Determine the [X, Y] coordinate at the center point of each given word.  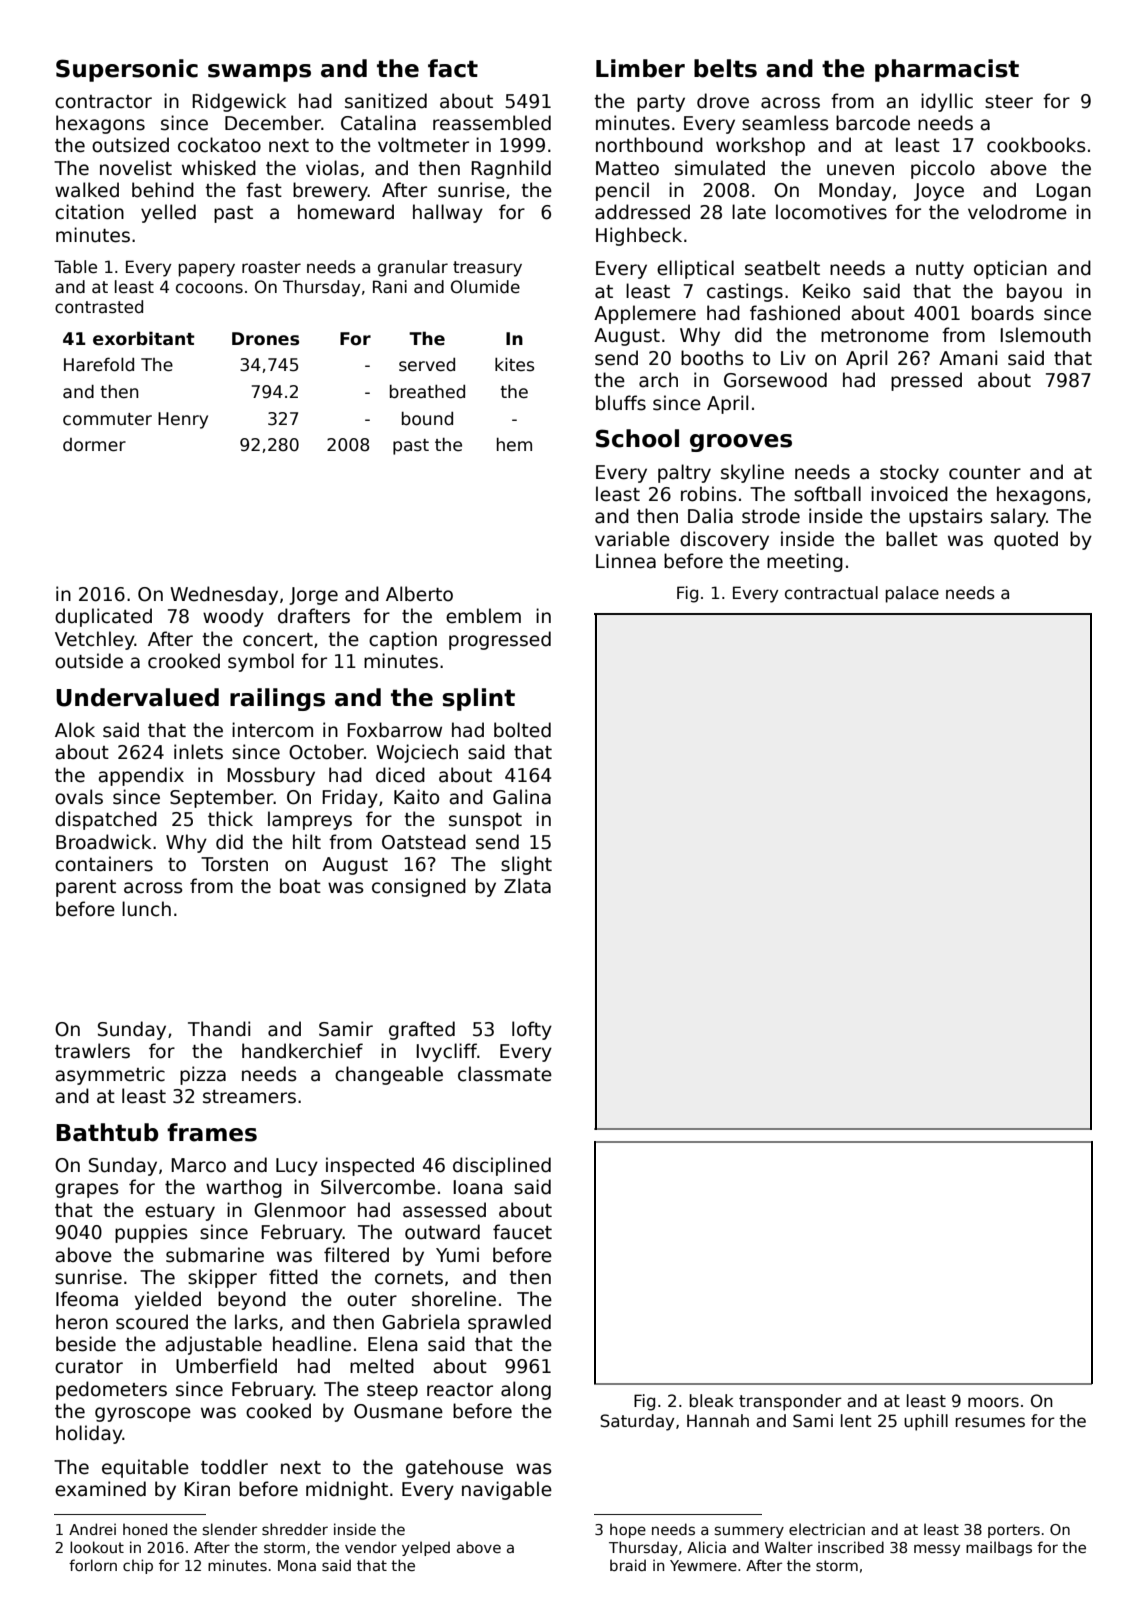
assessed [444, 1210]
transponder [790, 1402]
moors [993, 1402]
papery [206, 270]
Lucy [297, 1167]
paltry [684, 473]
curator [89, 1367]
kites [514, 365]
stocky [909, 473]
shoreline [454, 1299]
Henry [183, 420]
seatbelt [782, 268]
